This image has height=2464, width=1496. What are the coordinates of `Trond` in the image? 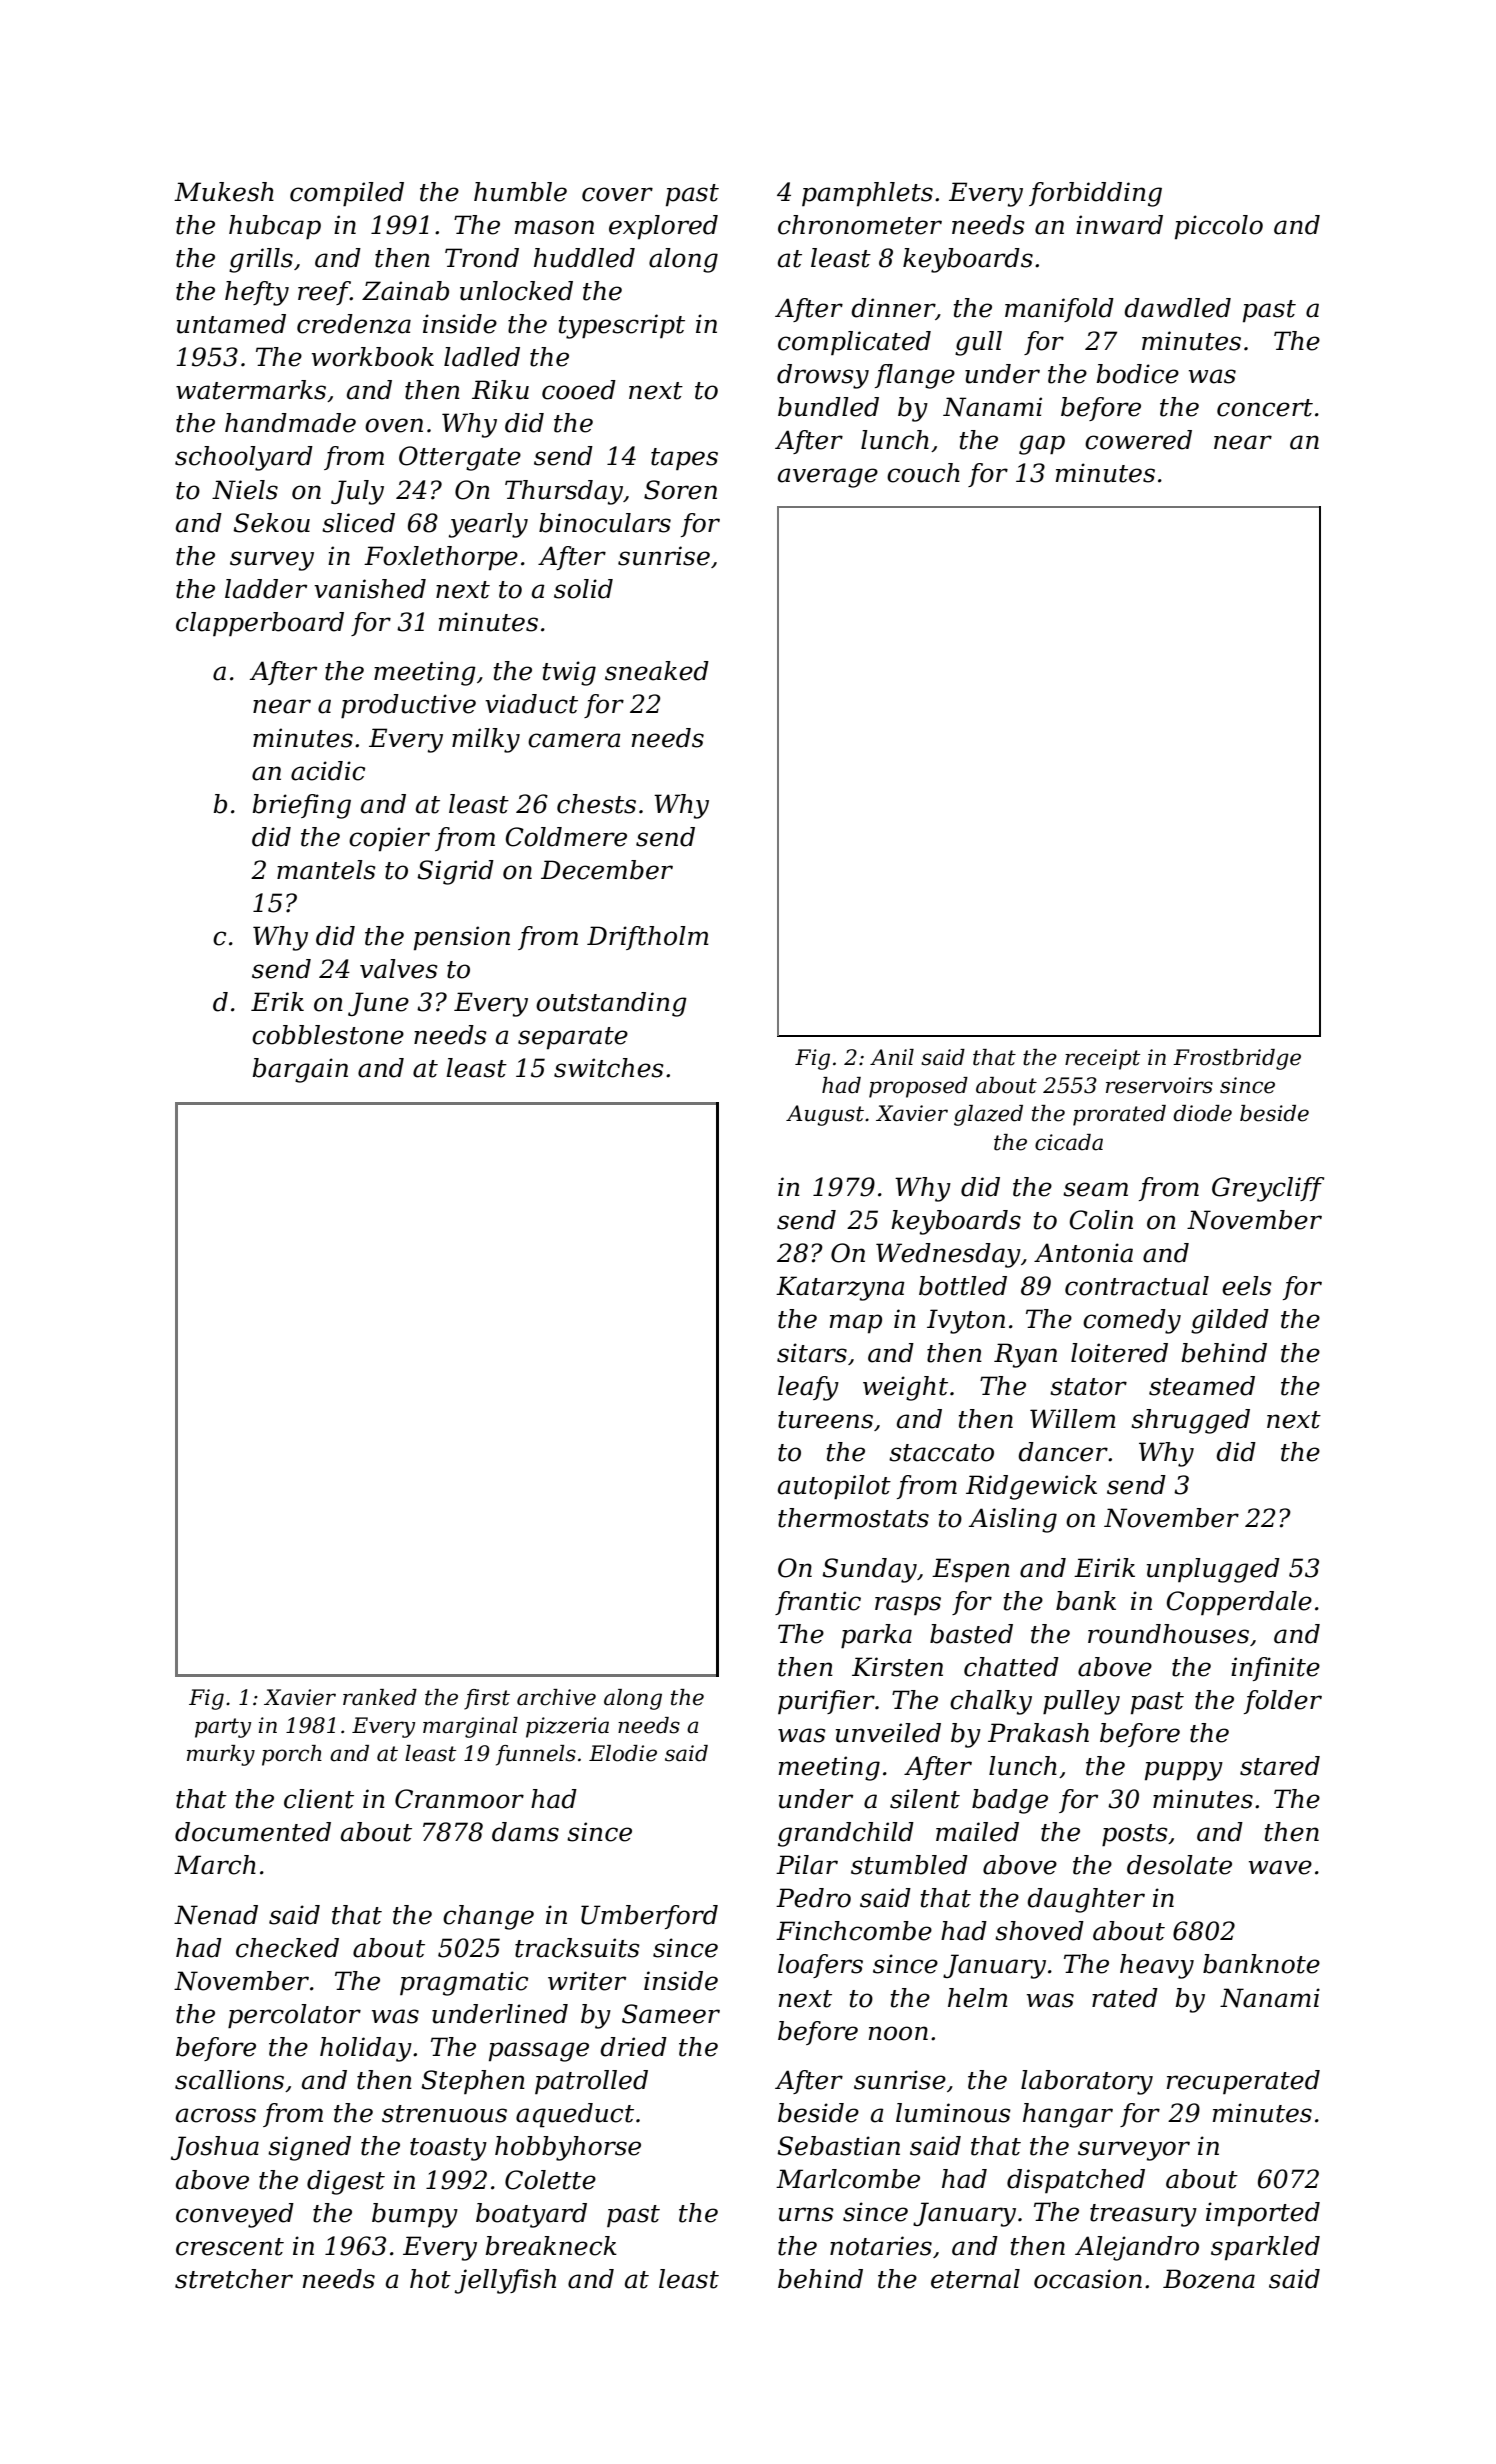 It's located at (482, 258).
